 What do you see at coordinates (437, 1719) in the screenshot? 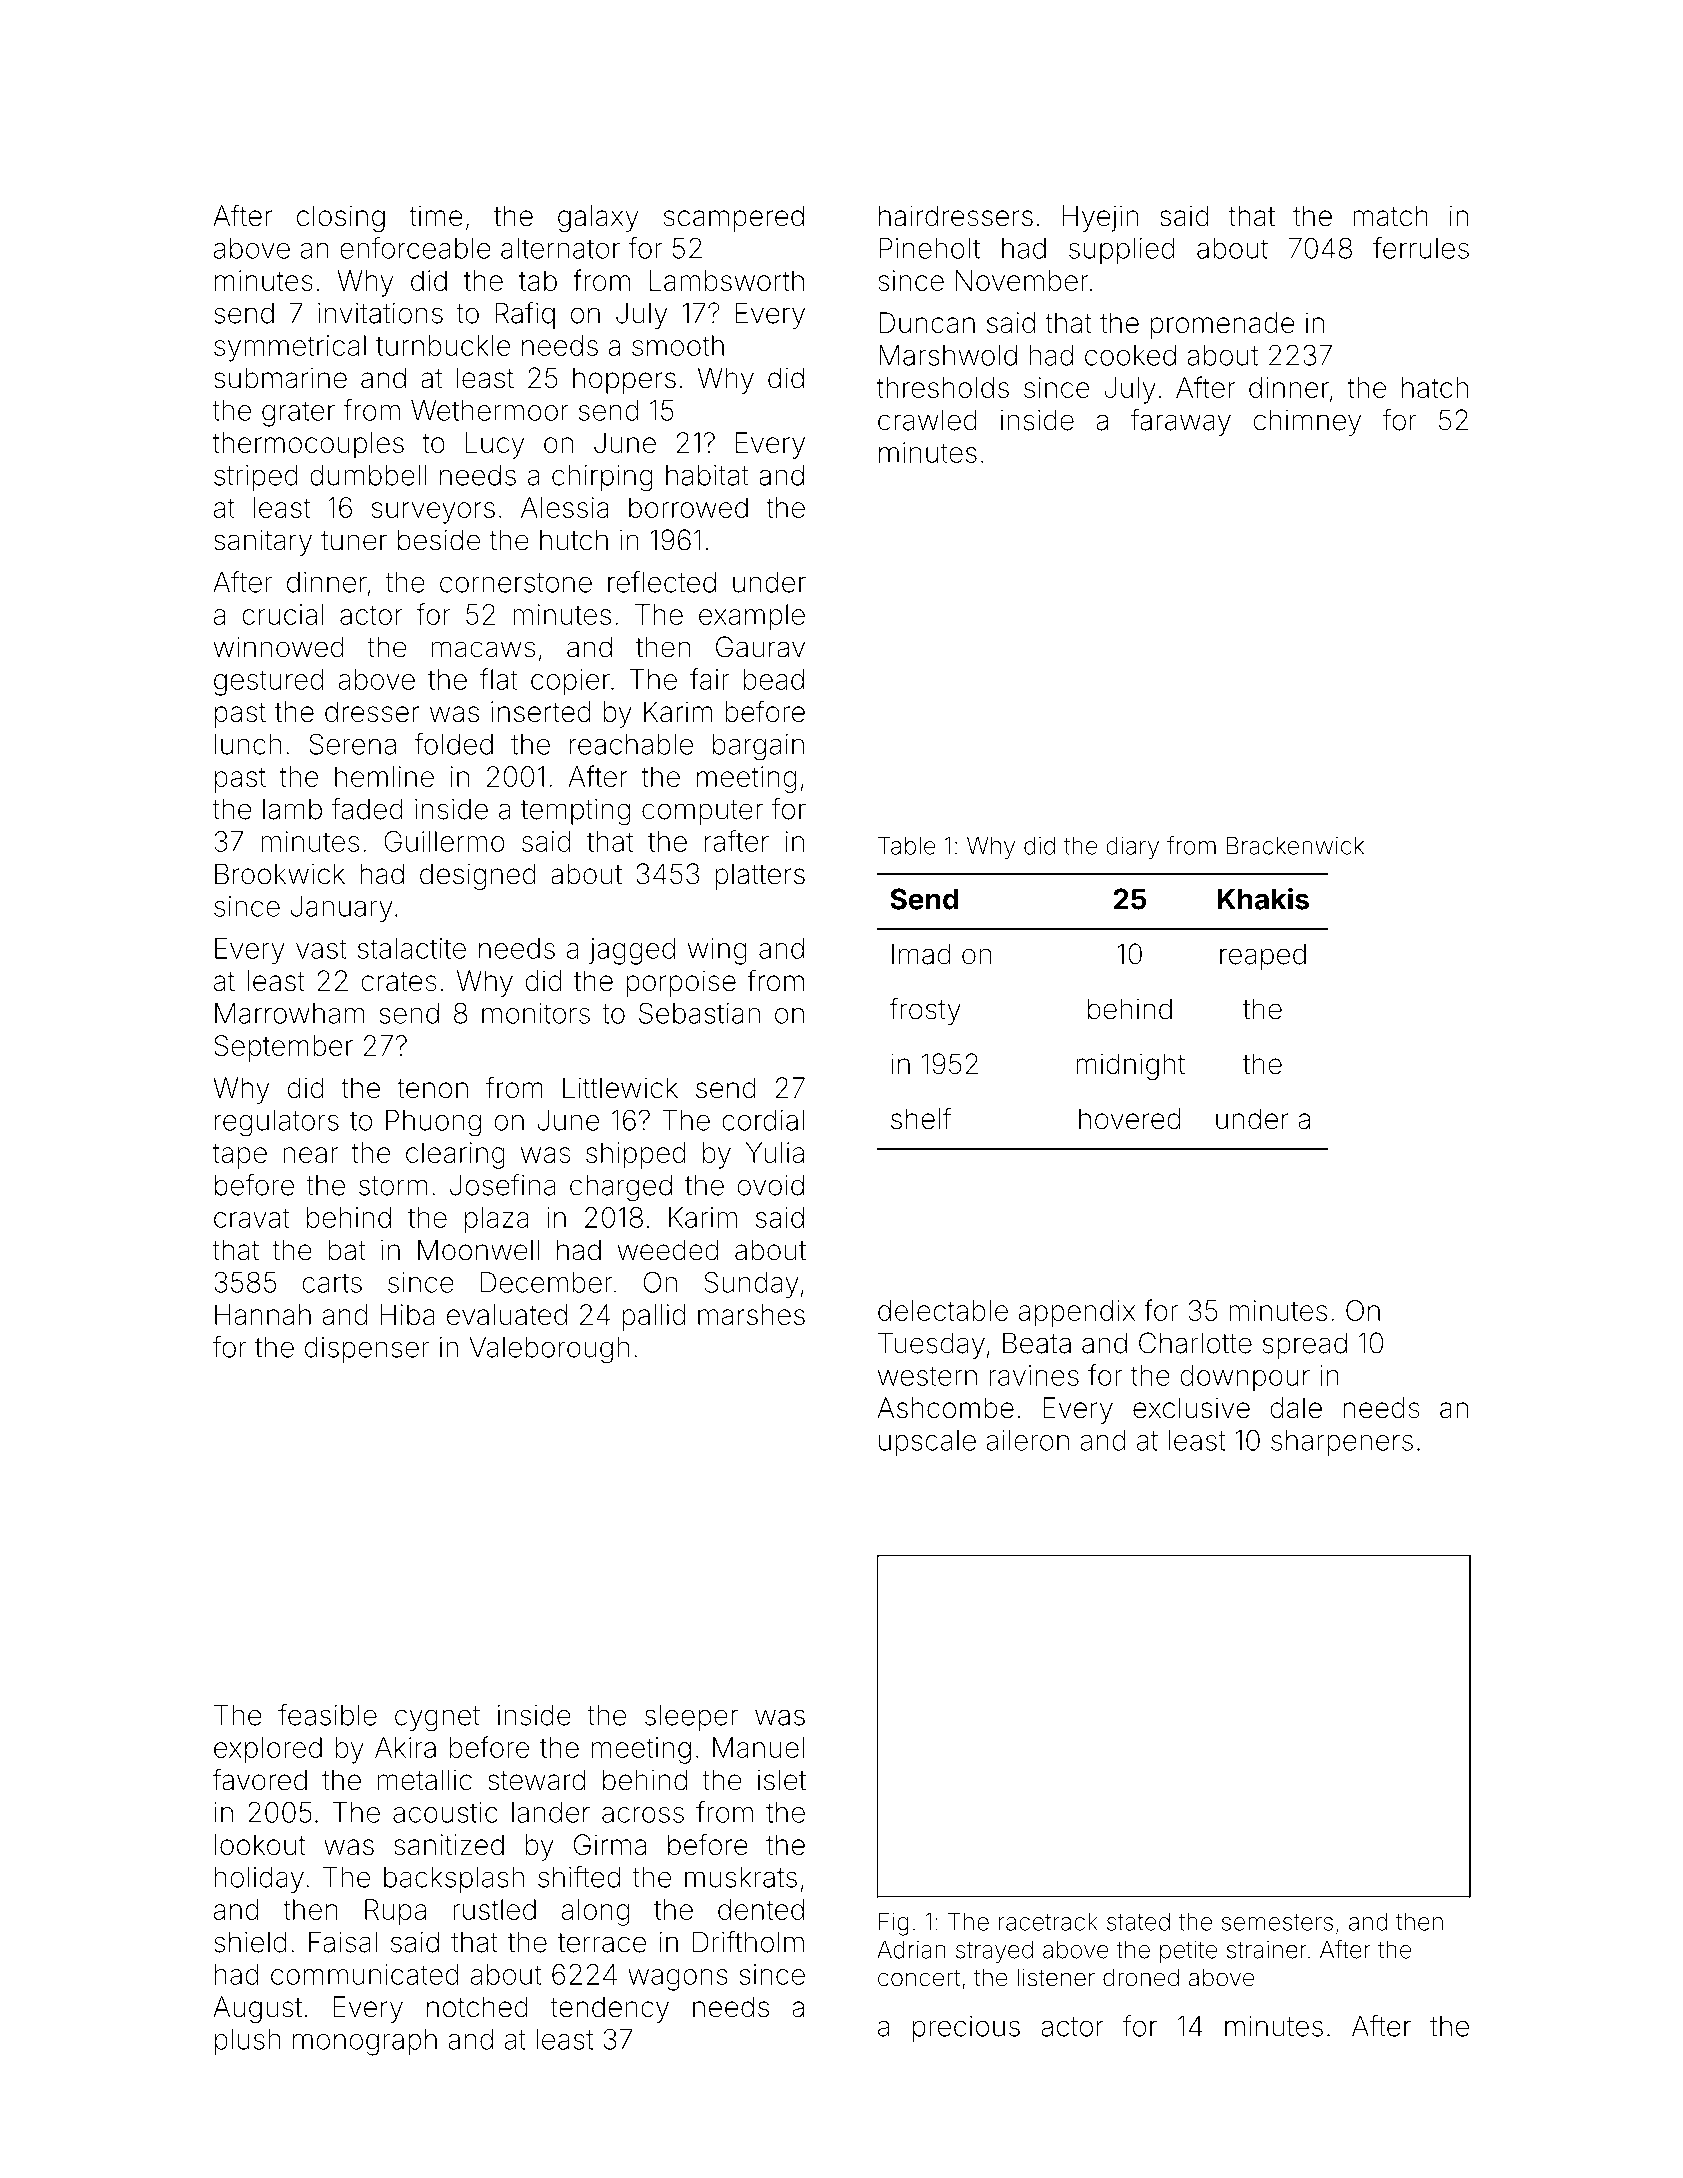
I see `cygnet` at bounding box center [437, 1719].
